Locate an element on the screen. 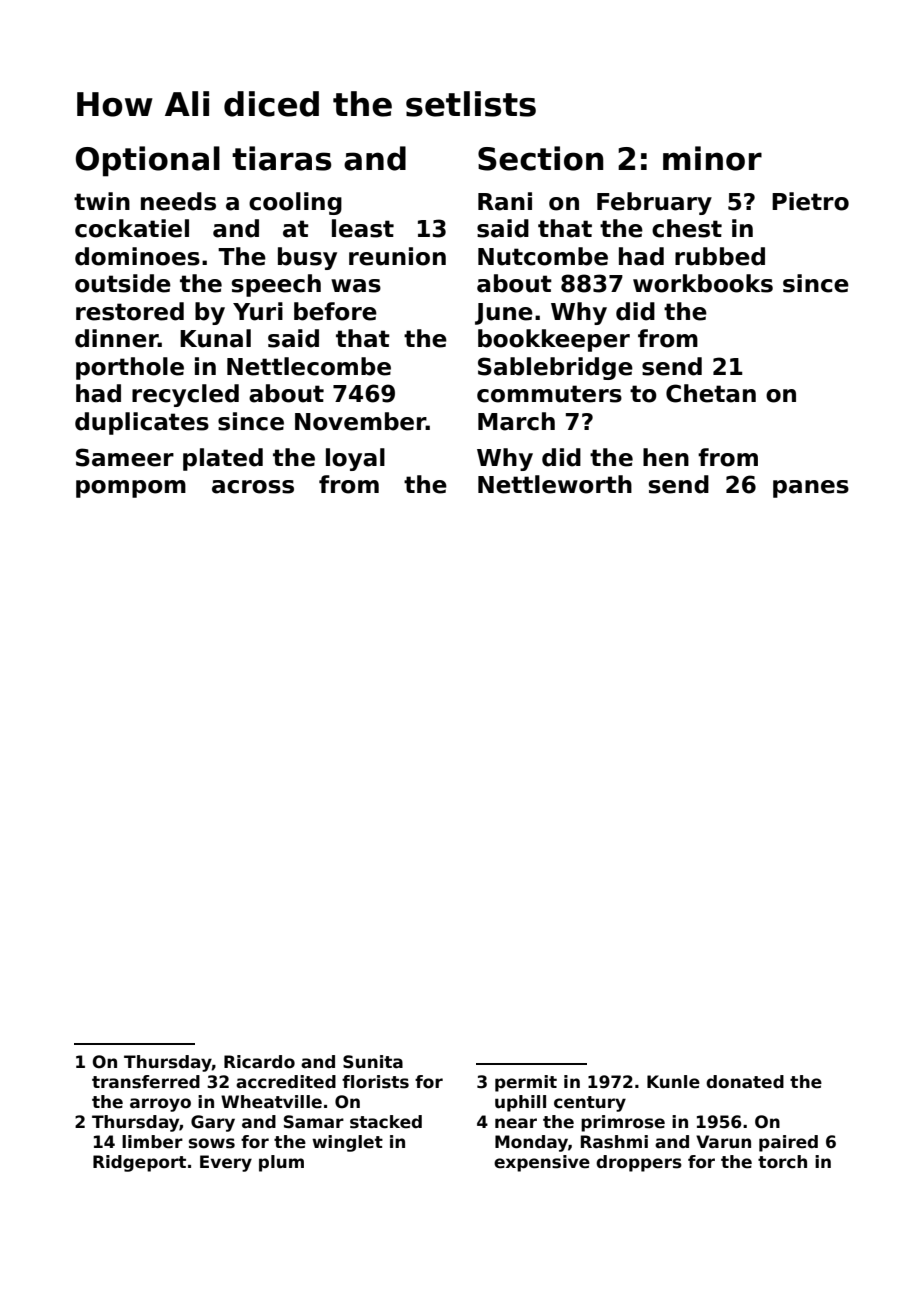 This screenshot has width=924, height=1311. before is located at coordinates (335, 311).
